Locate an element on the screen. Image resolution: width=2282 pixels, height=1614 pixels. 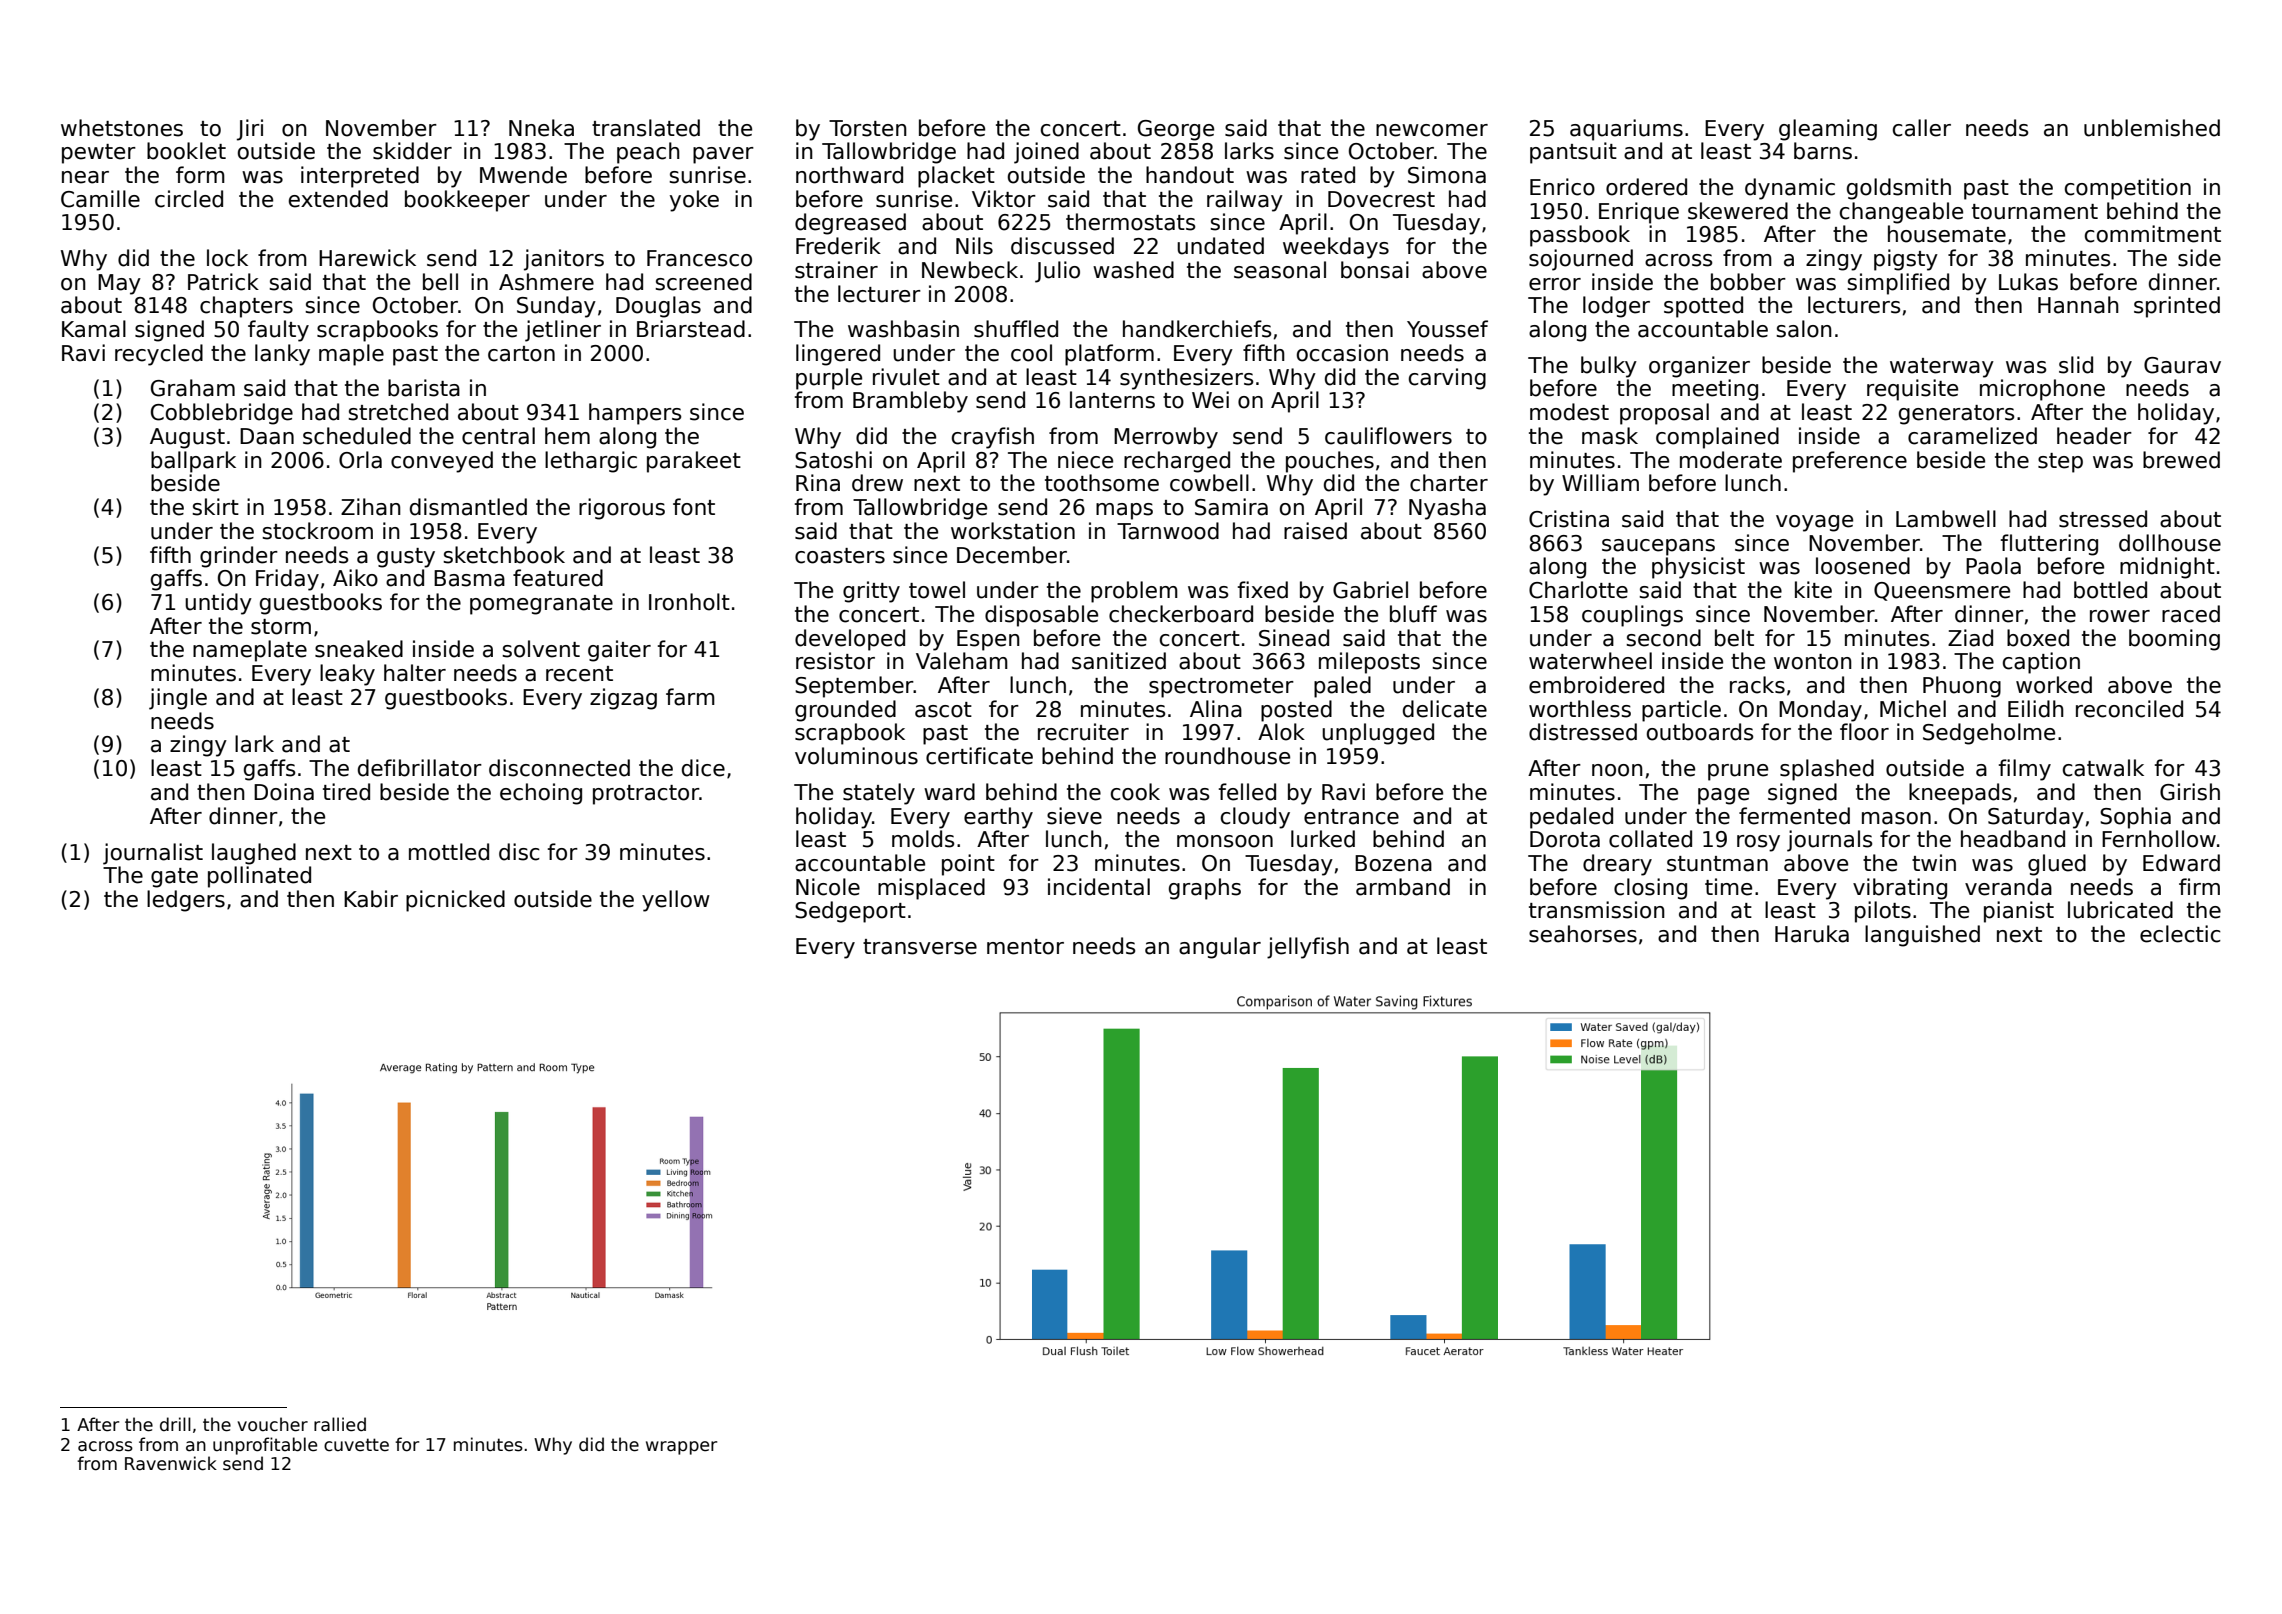
unblemished is located at coordinates (2152, 128).
